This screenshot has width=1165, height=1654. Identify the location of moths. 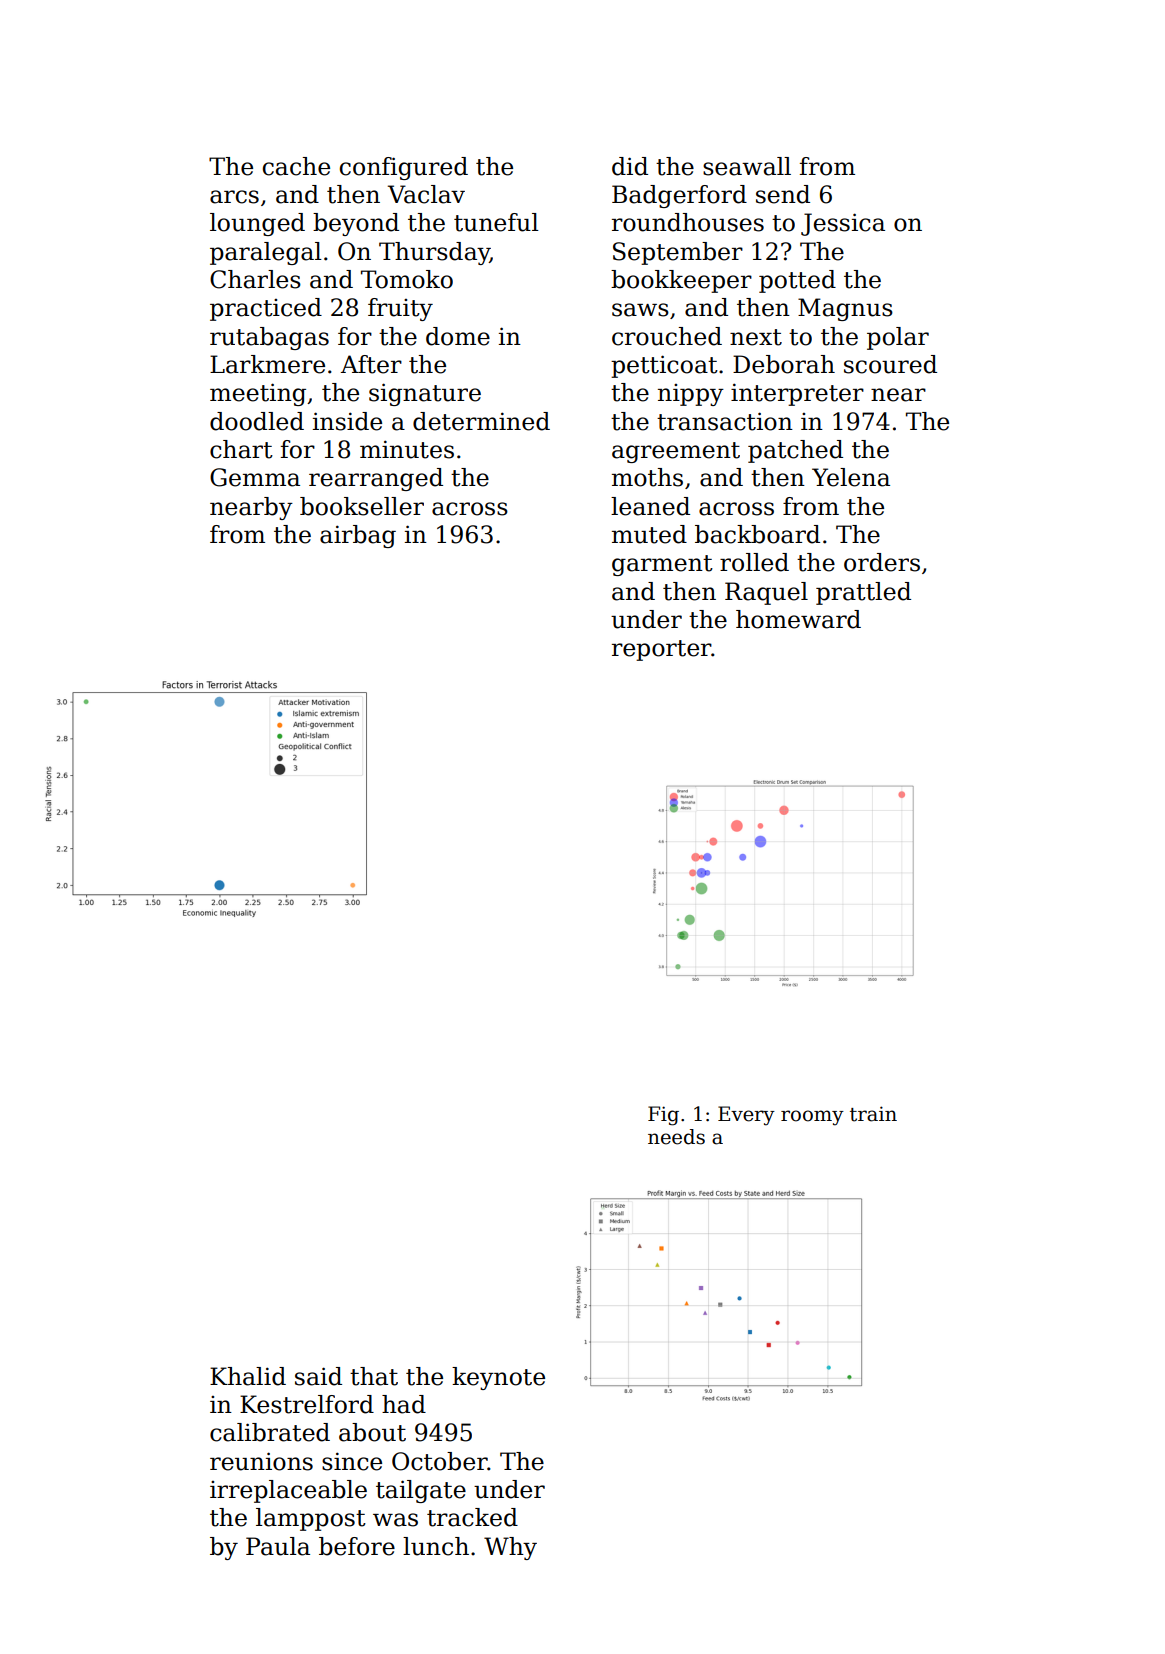
(647, 477).
